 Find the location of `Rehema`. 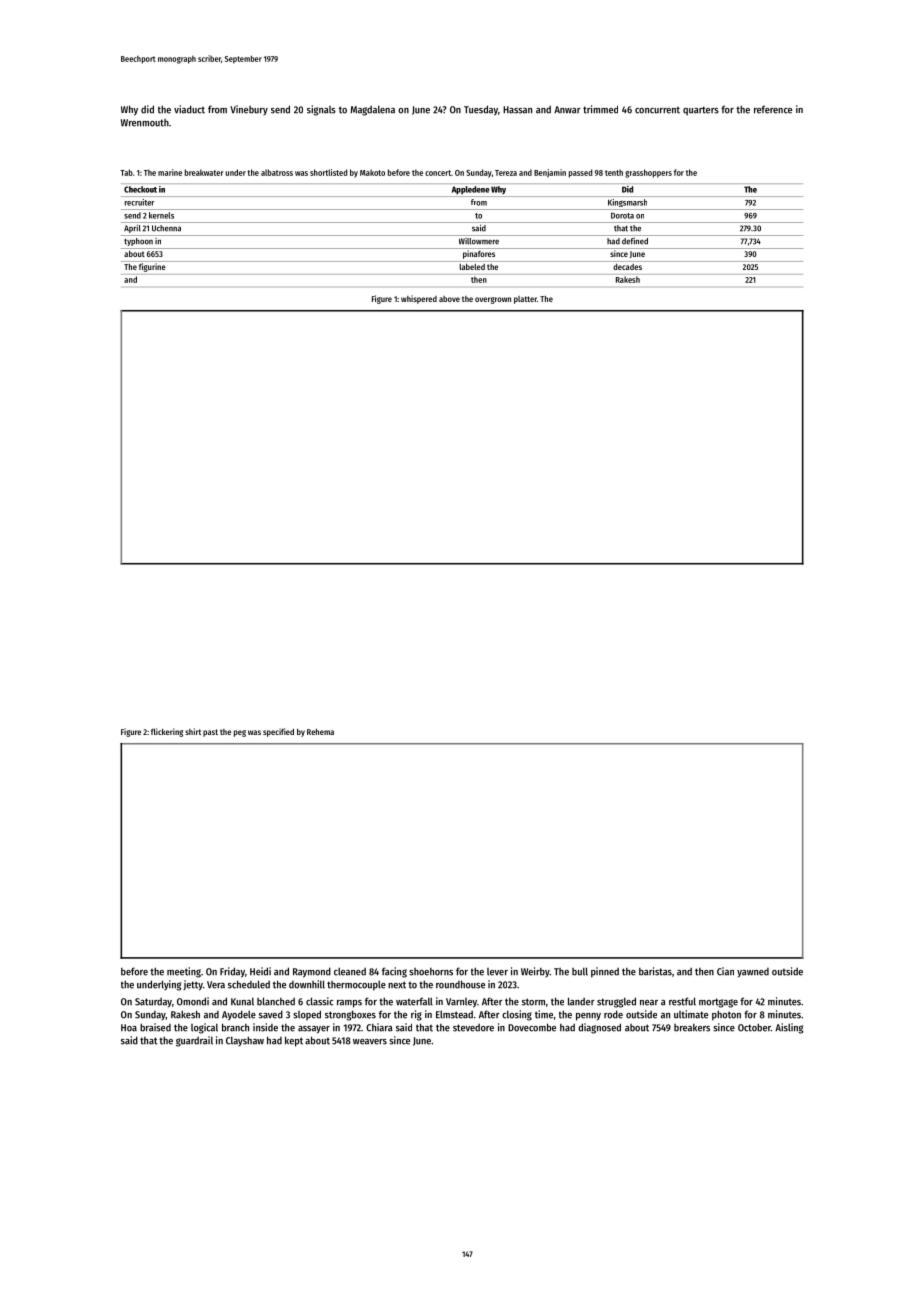

Rehema is located at coordinates (320, 732).
